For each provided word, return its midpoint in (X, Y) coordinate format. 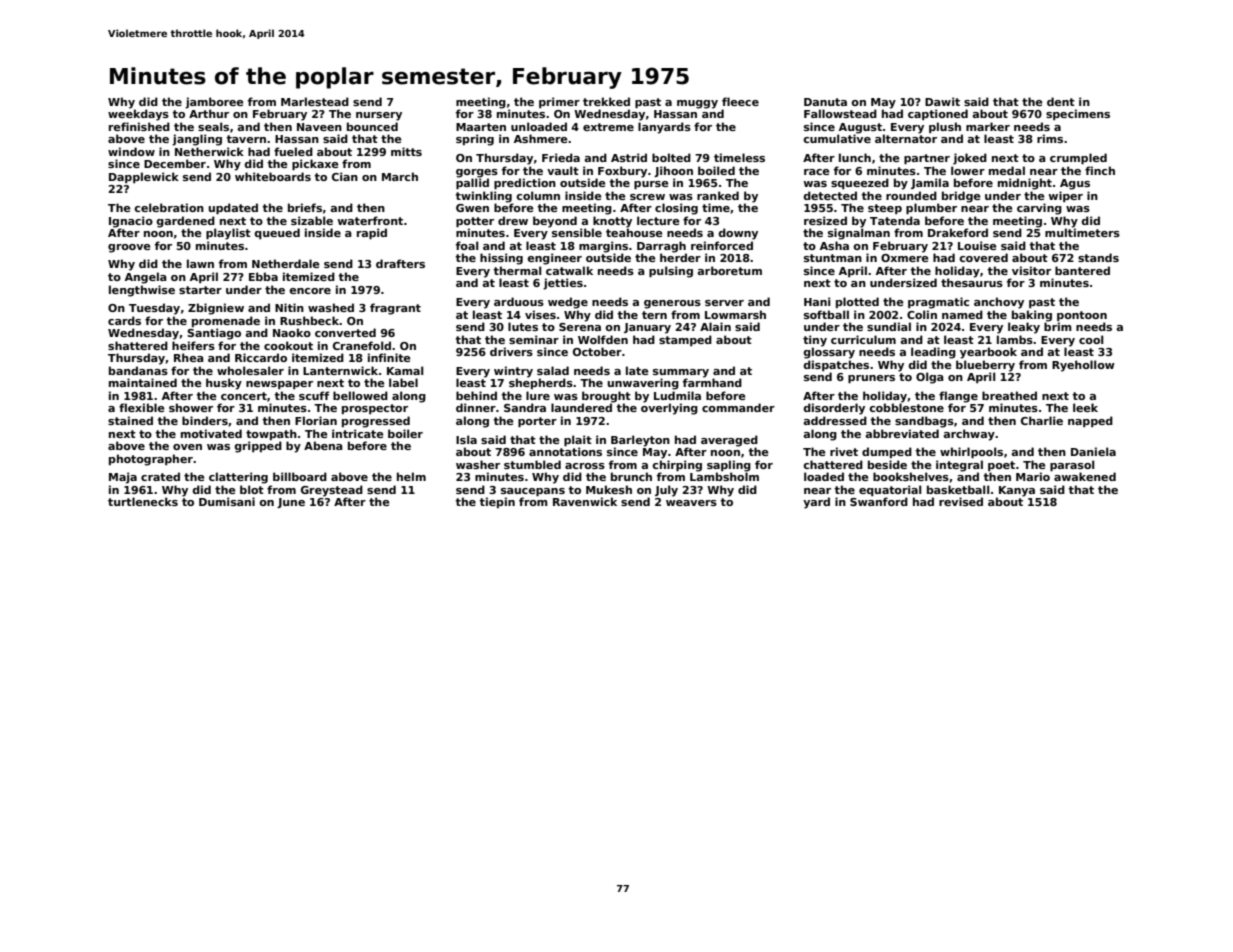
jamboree (214, 103)
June (291, 503)
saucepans (533, 492)
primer (559, 102)
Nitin (289, 307)
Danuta (825, 102)
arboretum (729, 270)
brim (1058, 326)
